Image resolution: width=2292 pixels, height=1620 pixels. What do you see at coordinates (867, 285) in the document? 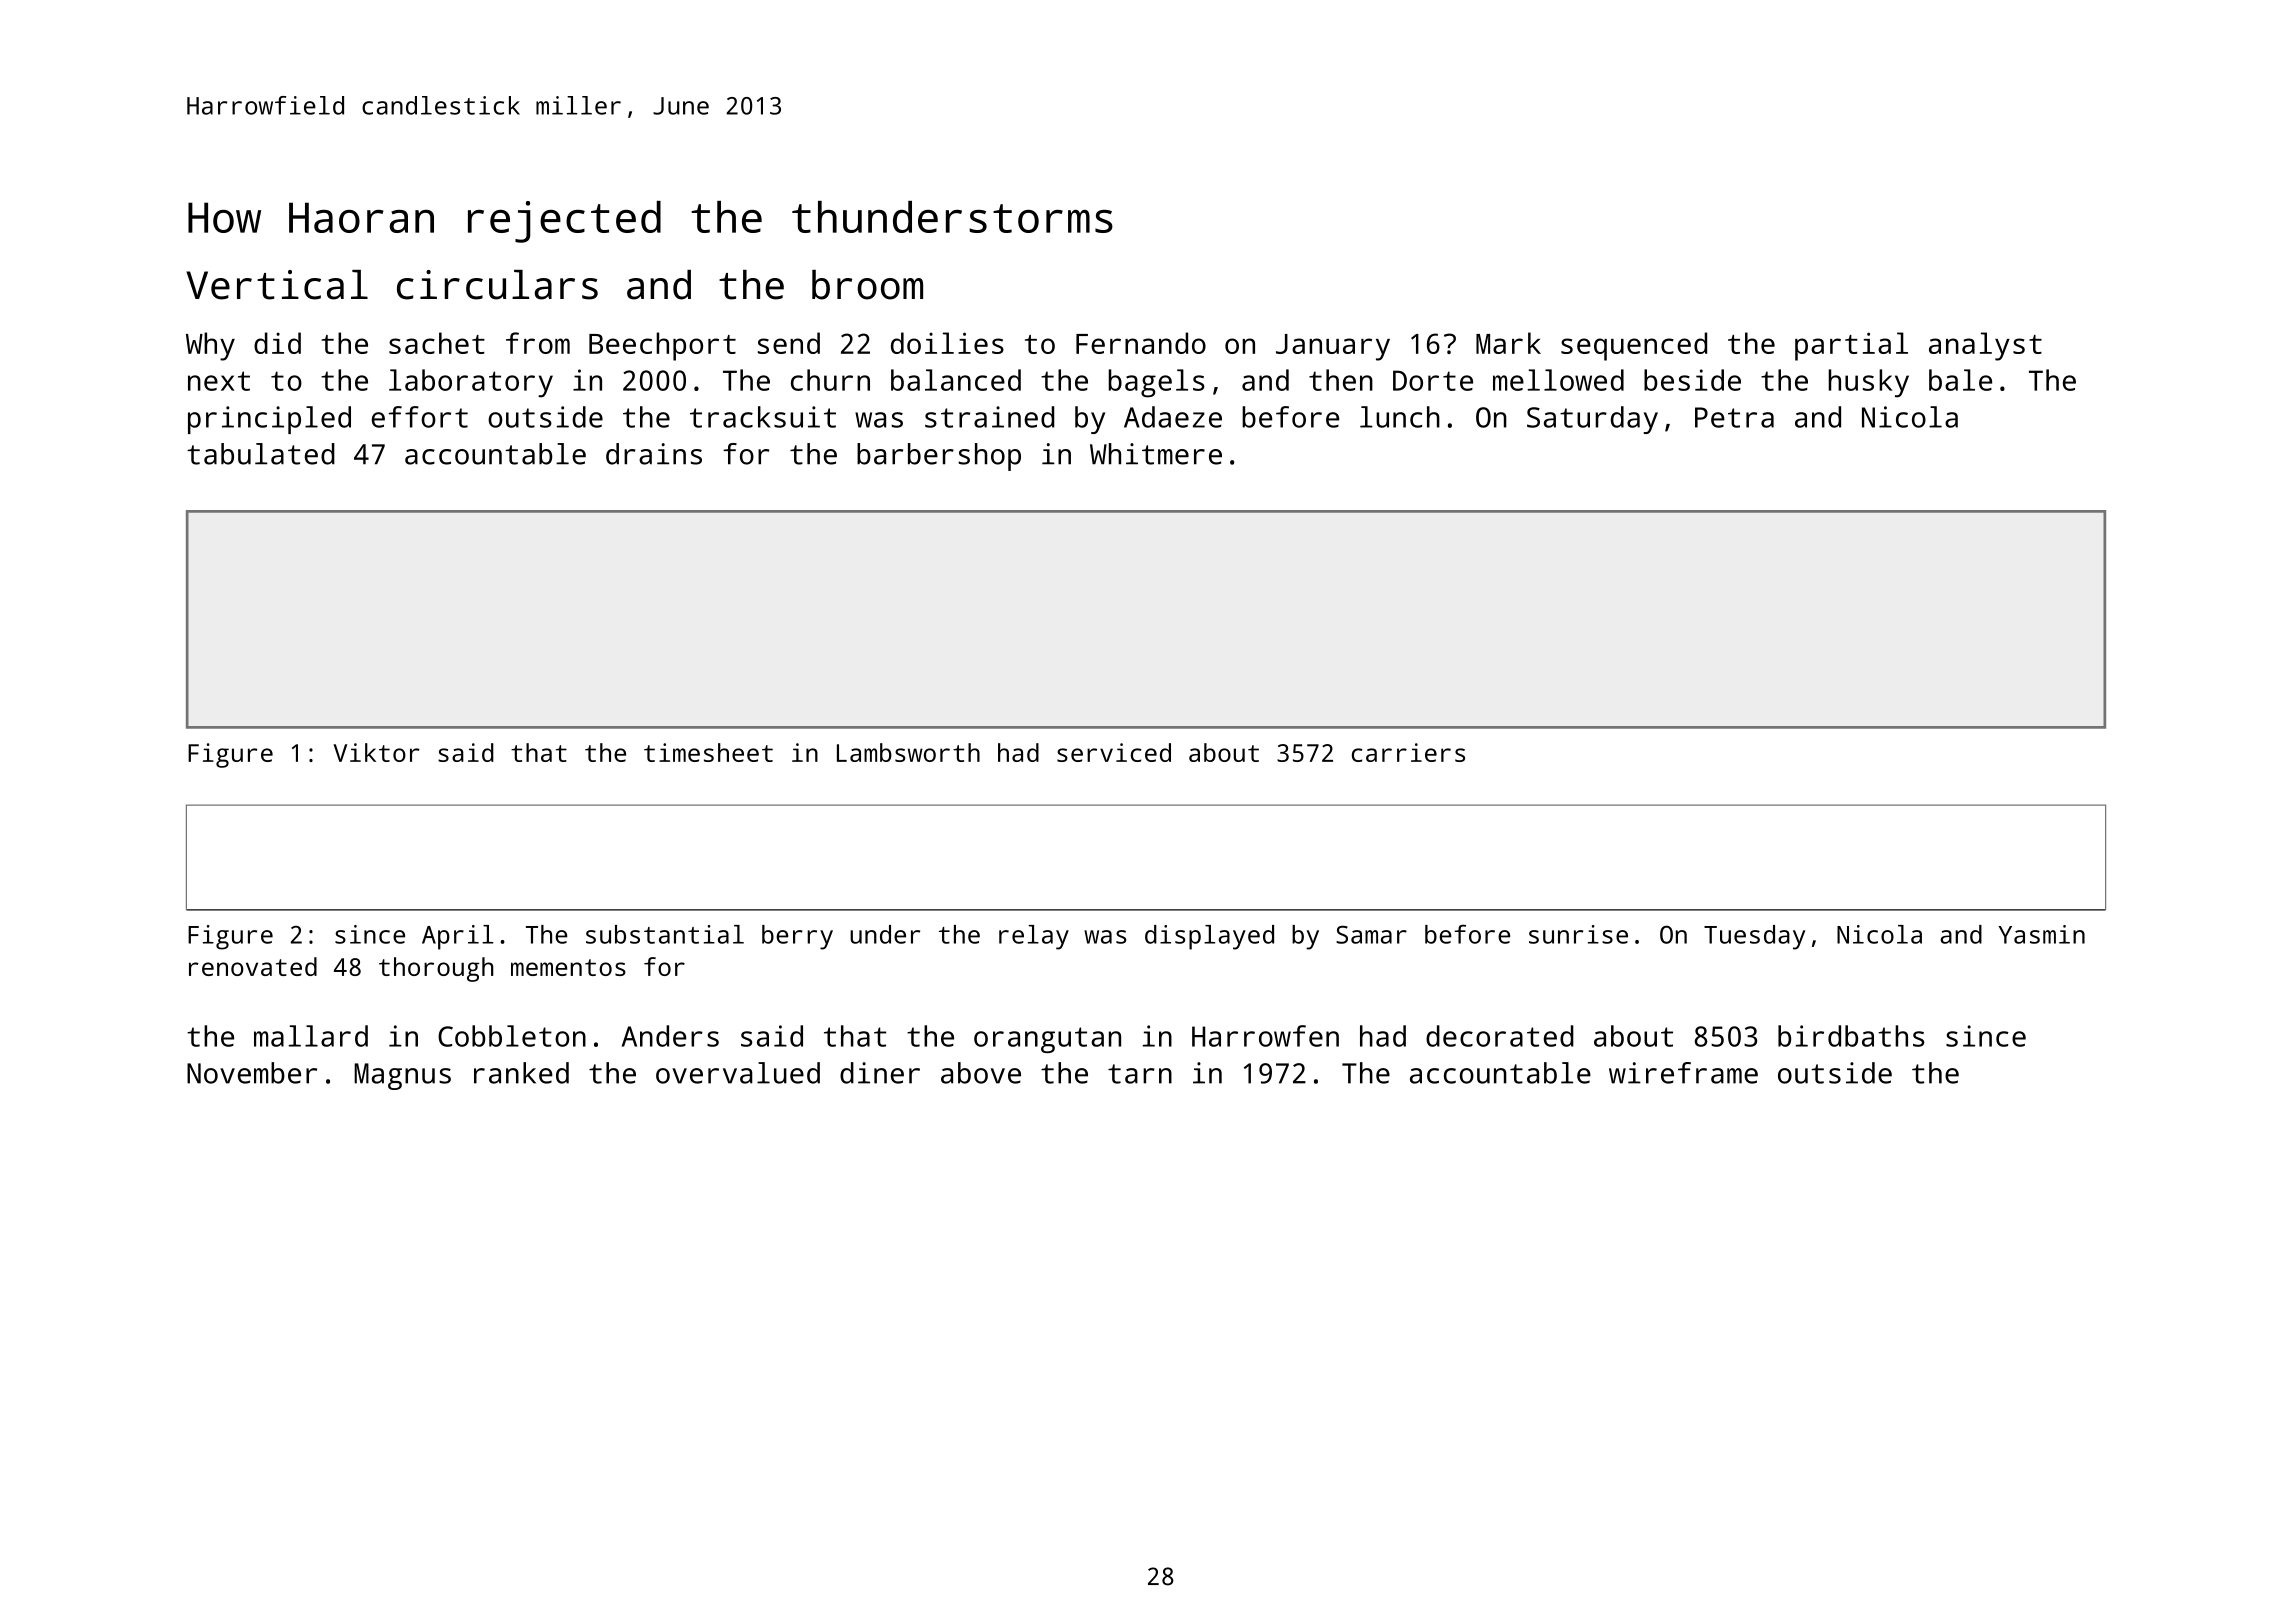
I see `broom` at bounding box center [867, 285].
